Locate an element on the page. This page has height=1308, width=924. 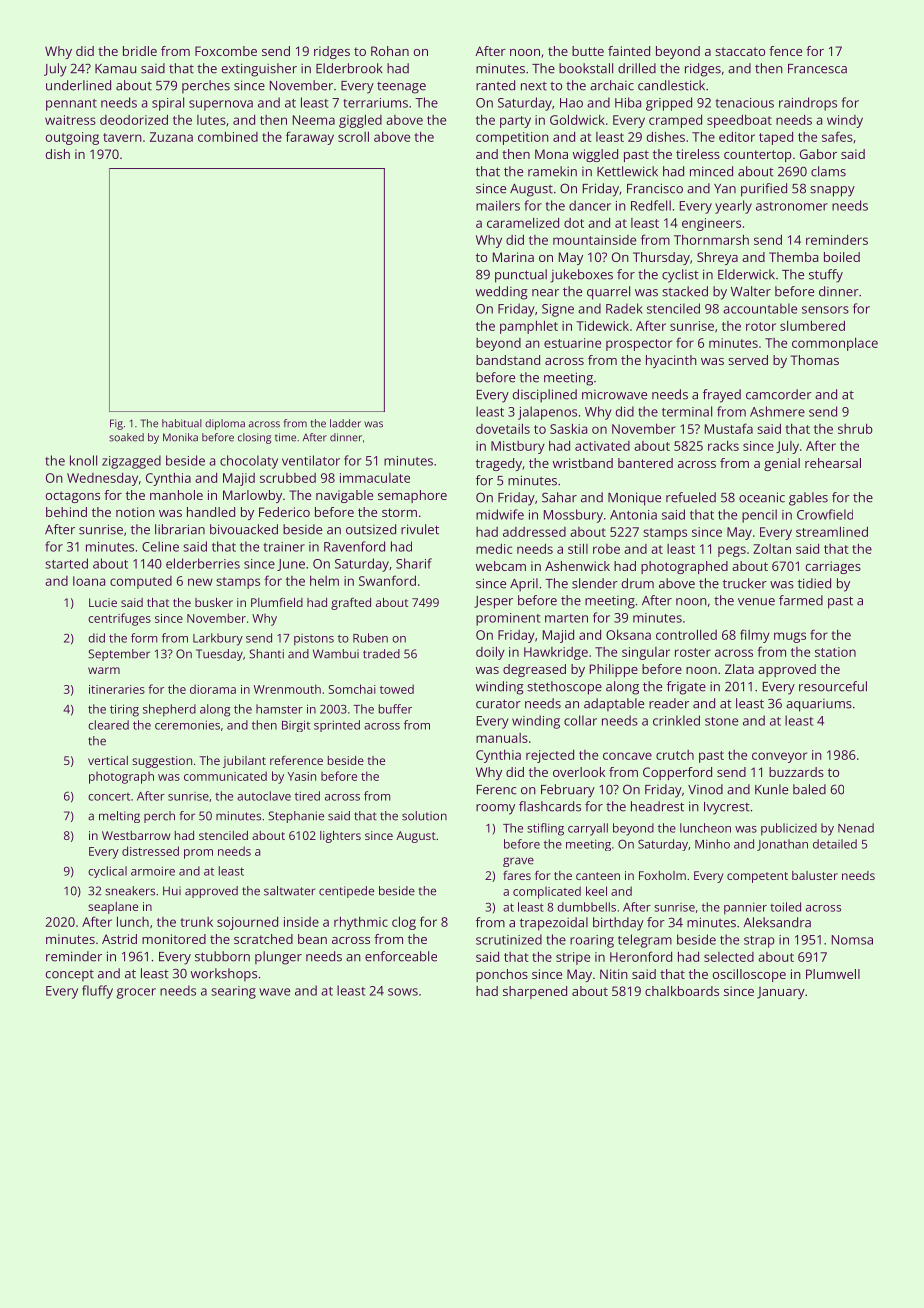
Zuzana is located at coordinates (171, 137).
